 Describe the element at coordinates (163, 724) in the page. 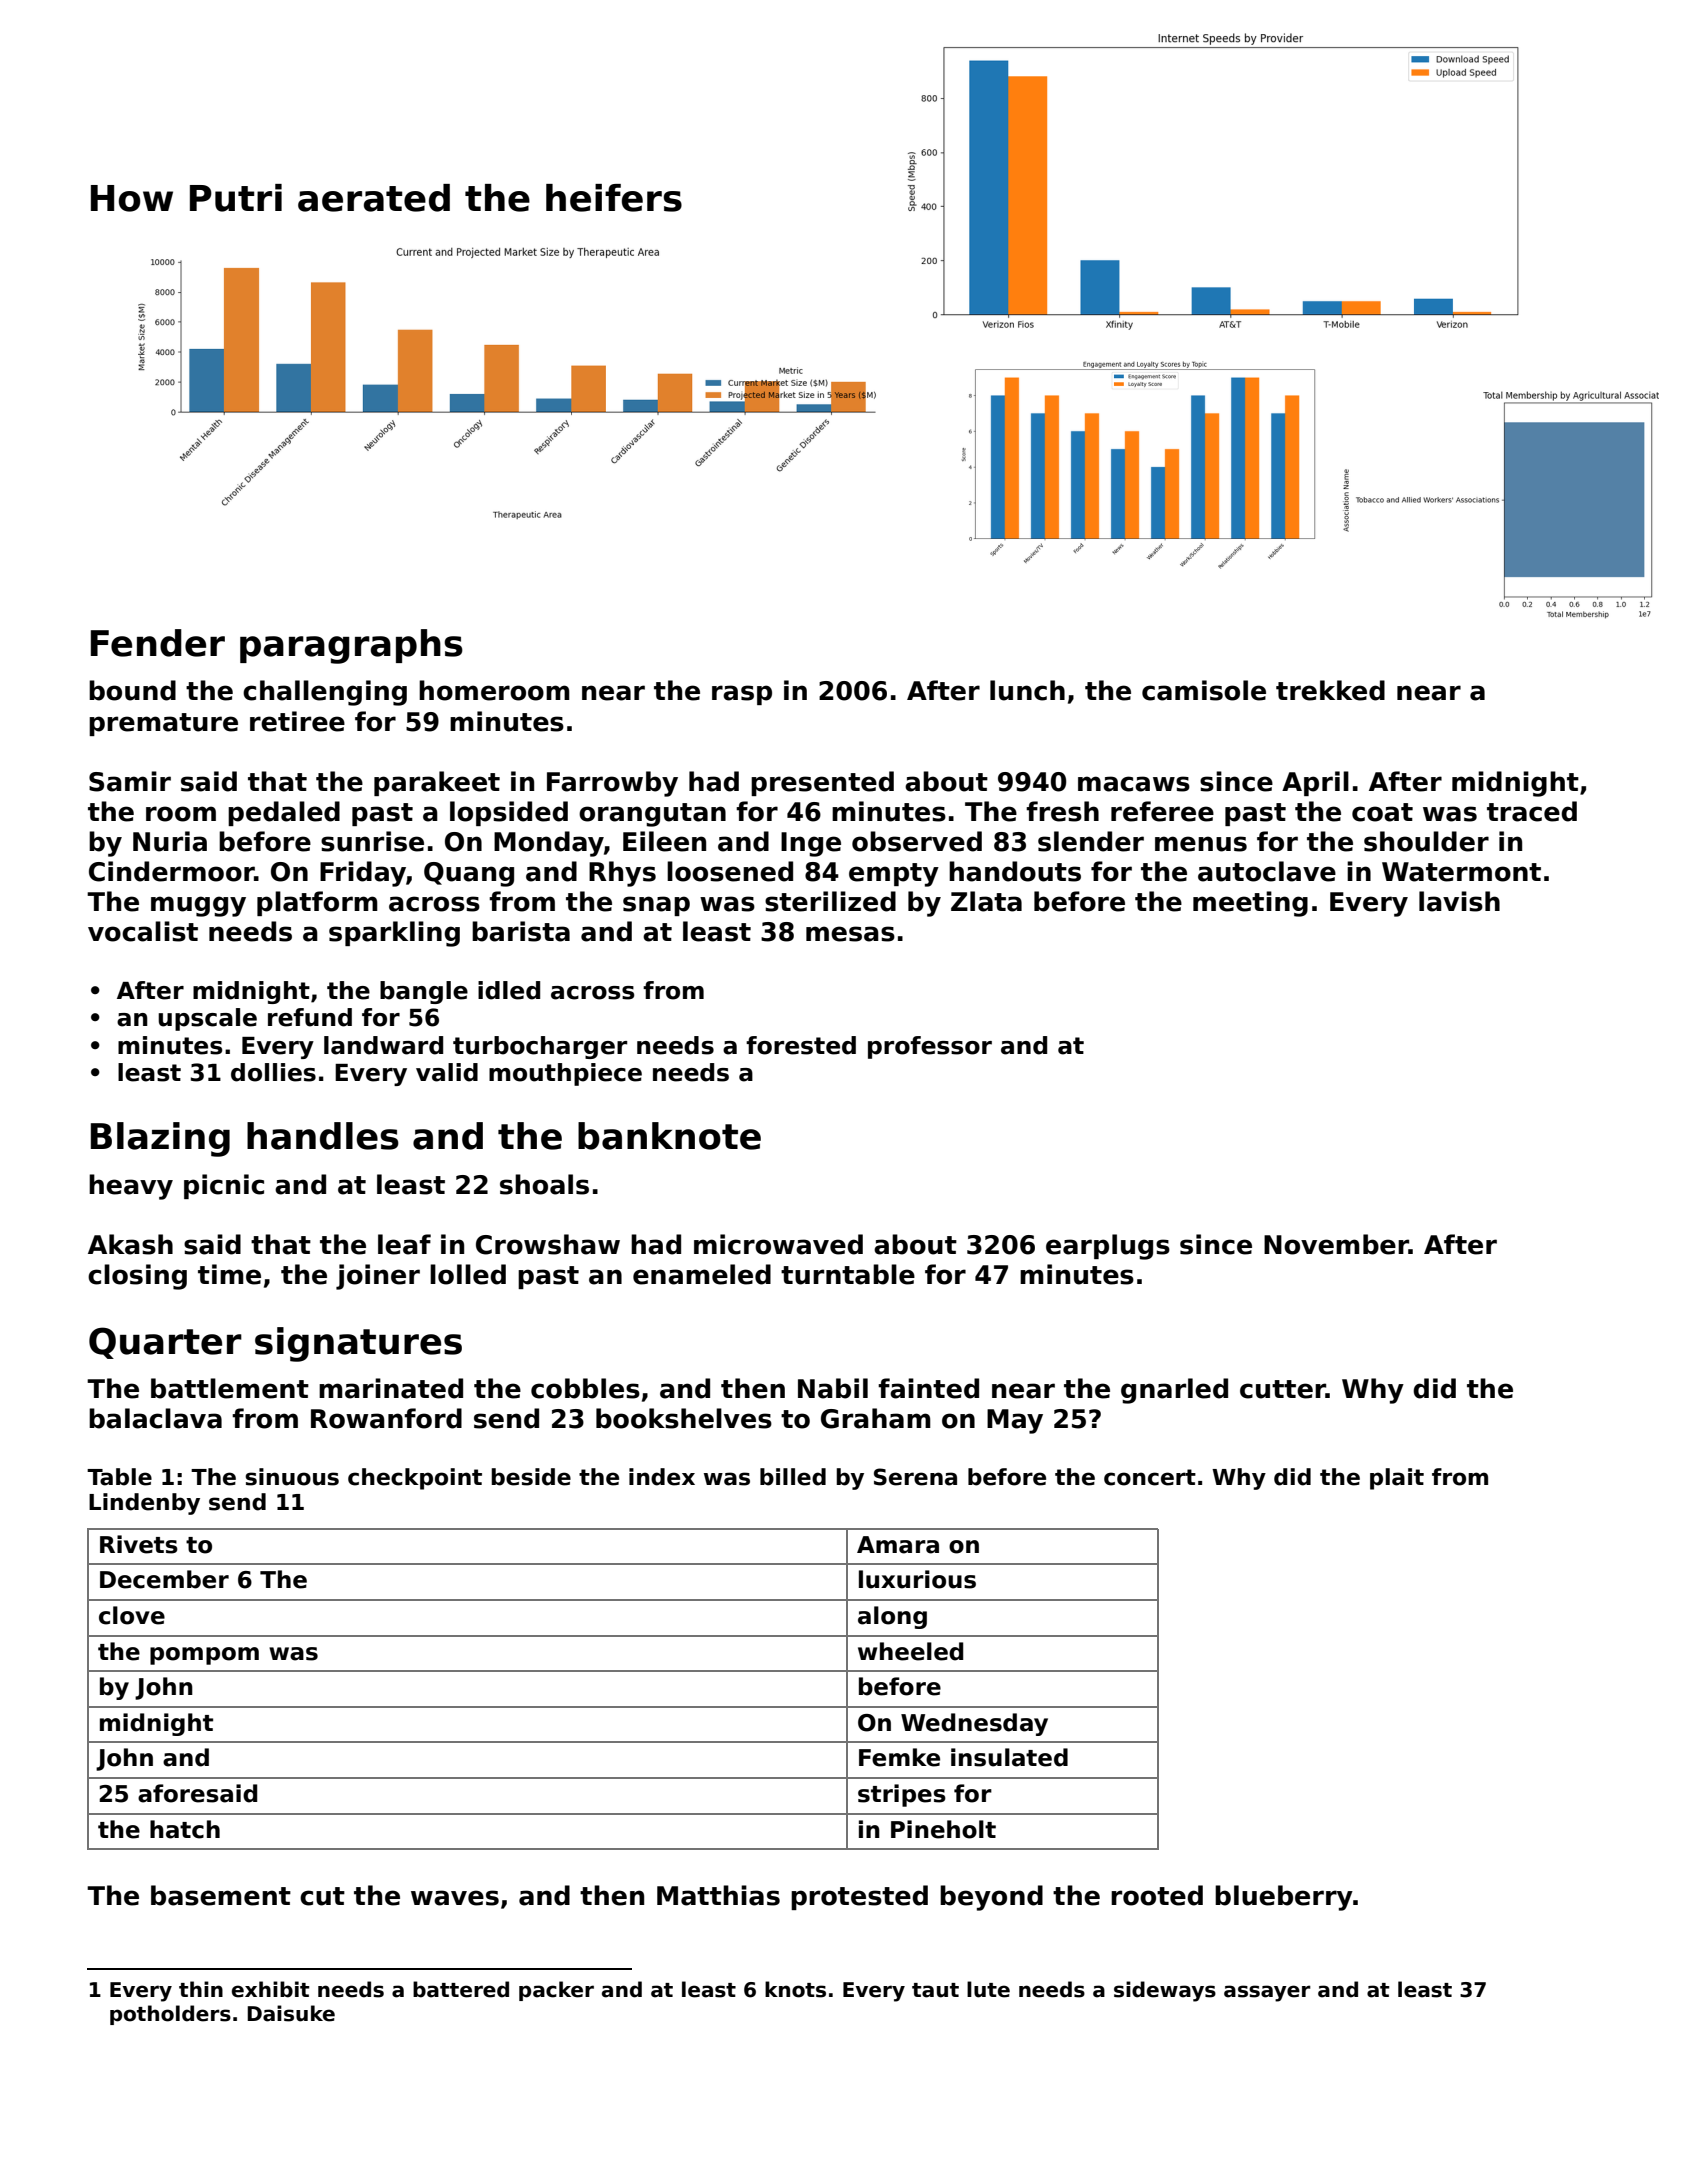

I see `premature` at that location.
